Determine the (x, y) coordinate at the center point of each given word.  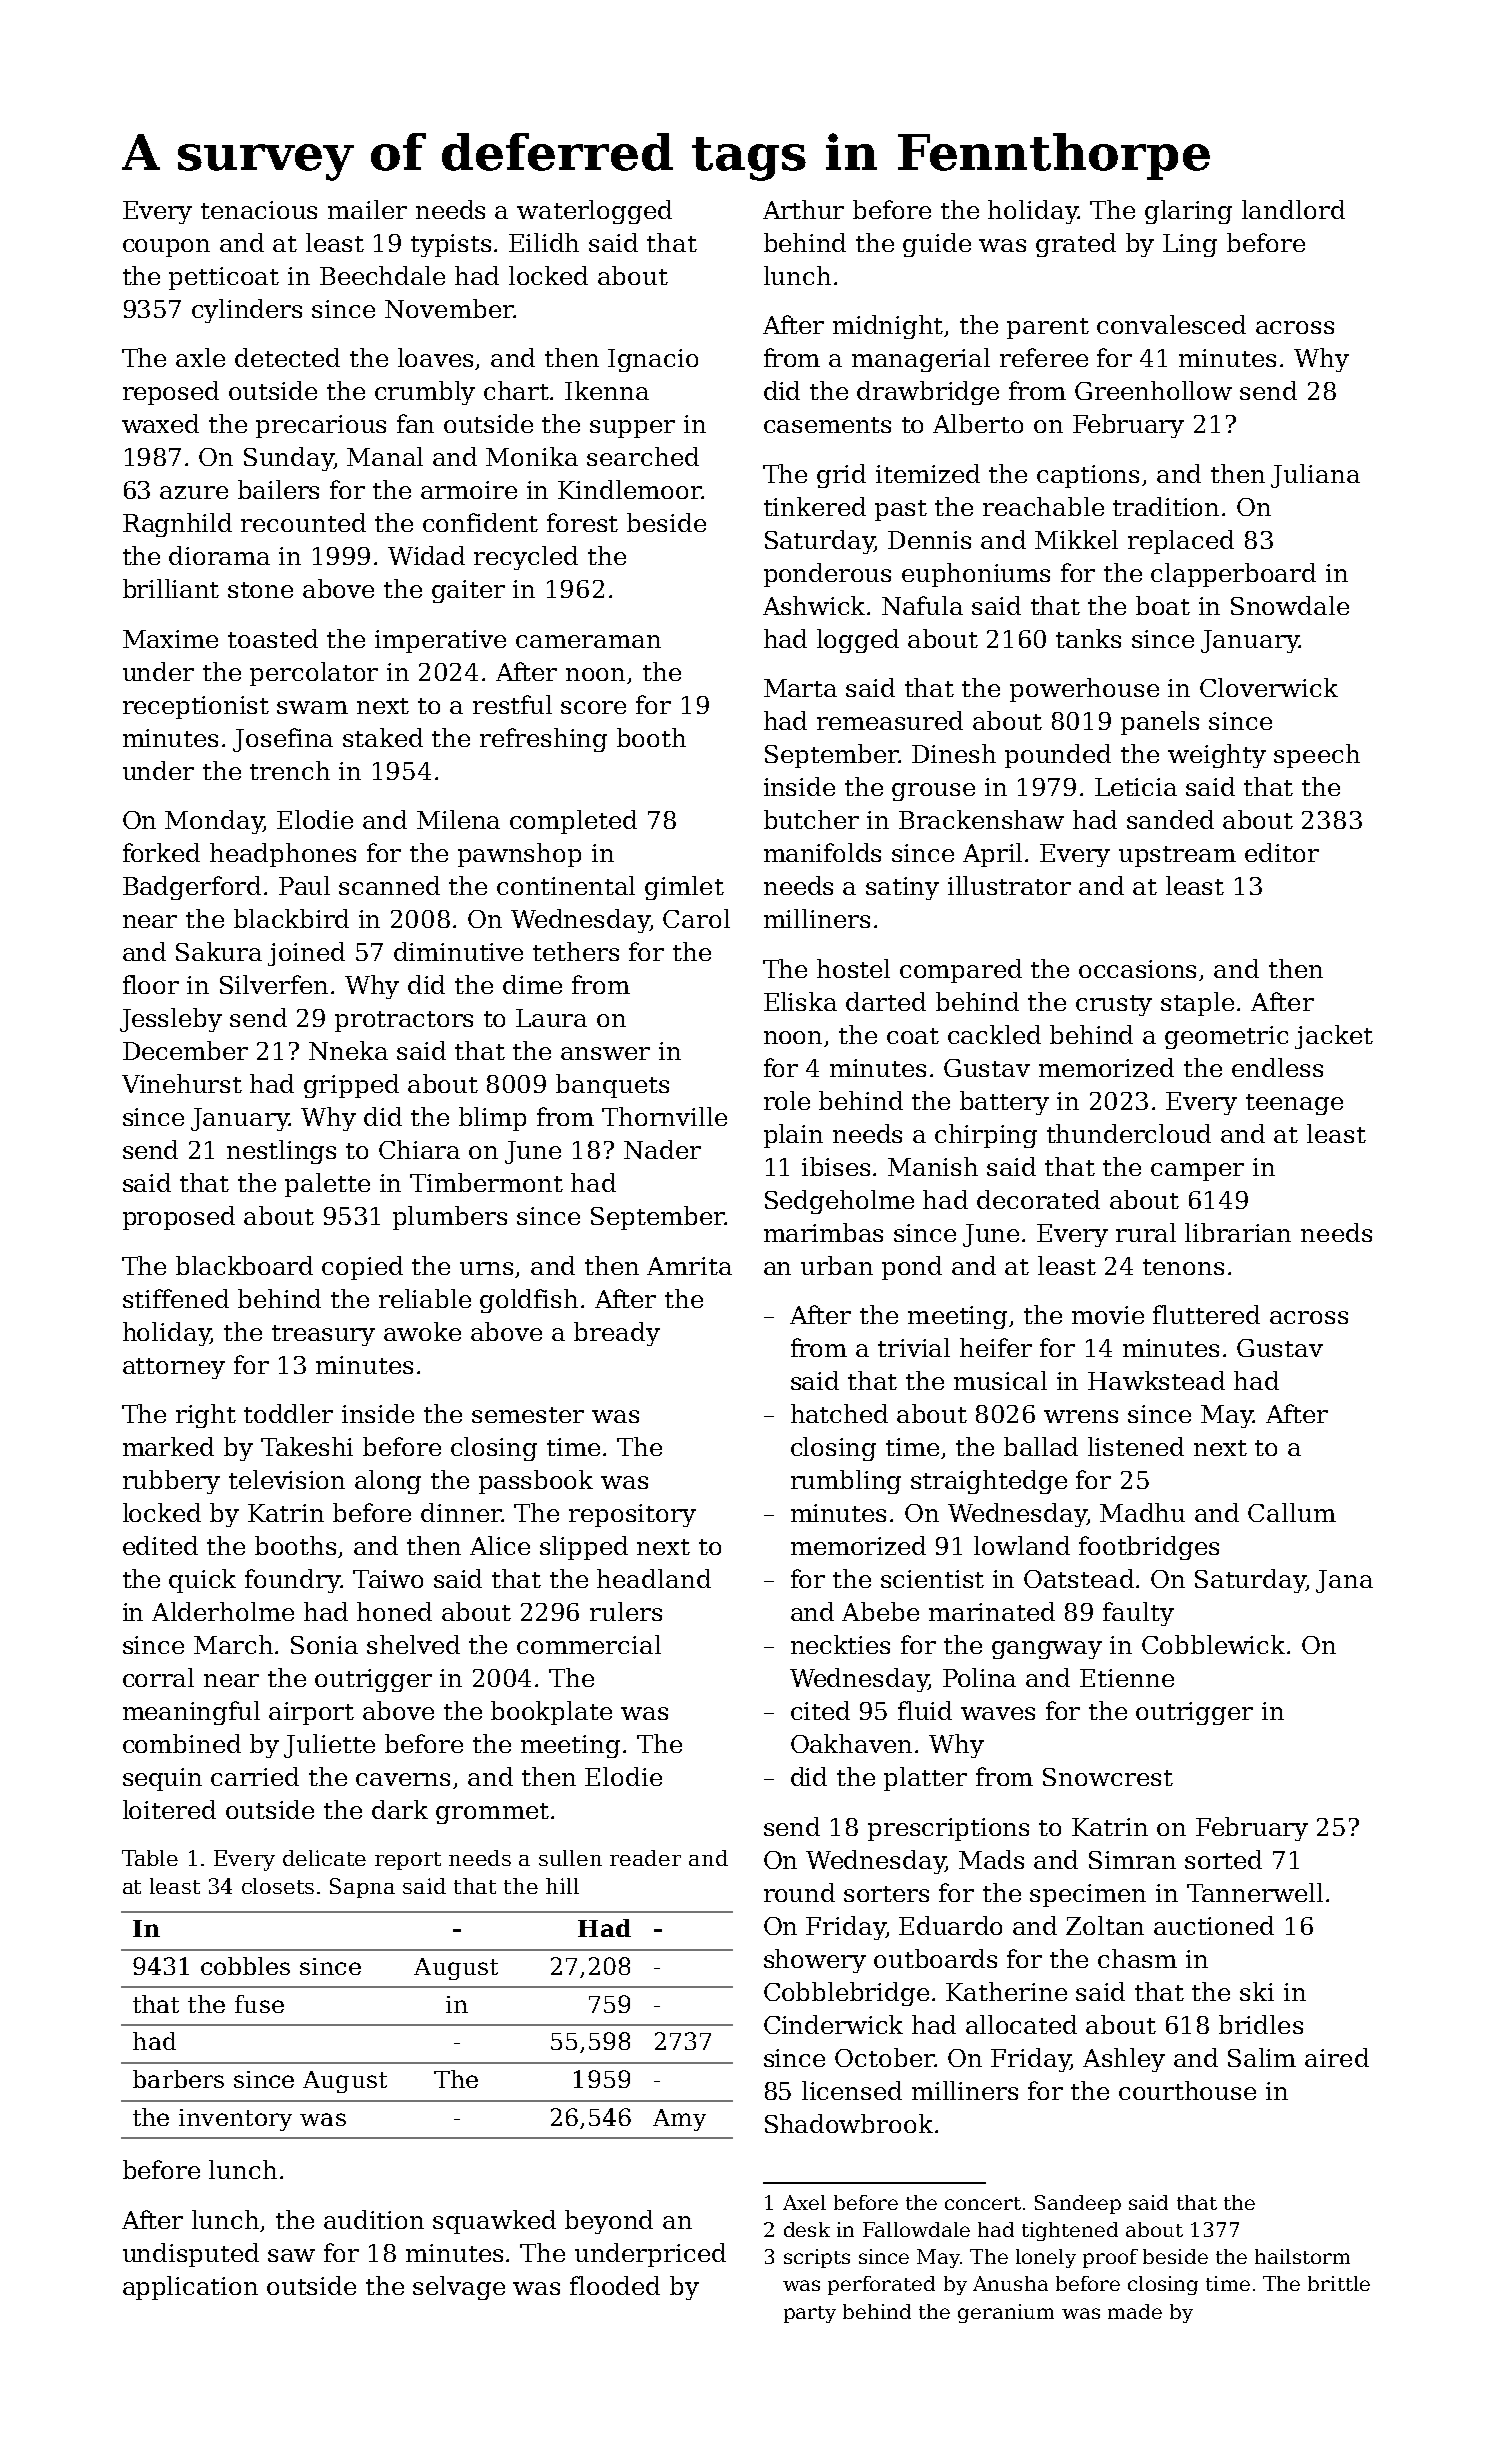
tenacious (259, 210)
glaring (1188, 212)
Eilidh (544, 242)
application (190, 2288)
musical (1000, 1380)
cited (820, 1710)
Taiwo (388, 1579)
